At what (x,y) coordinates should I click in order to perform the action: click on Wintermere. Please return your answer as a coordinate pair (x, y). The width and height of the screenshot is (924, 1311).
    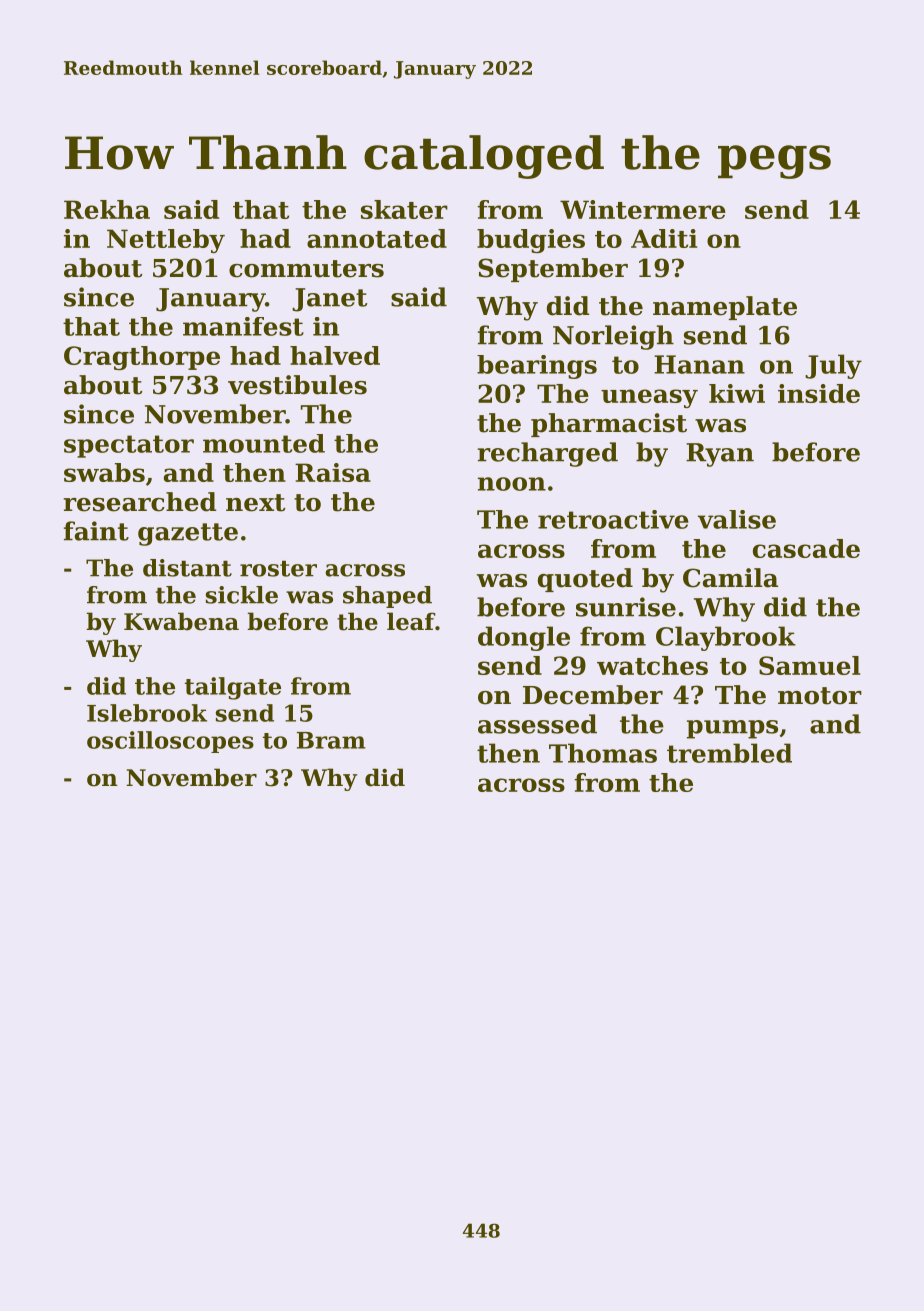
    Looking at the image, I should click on (643, 209).
